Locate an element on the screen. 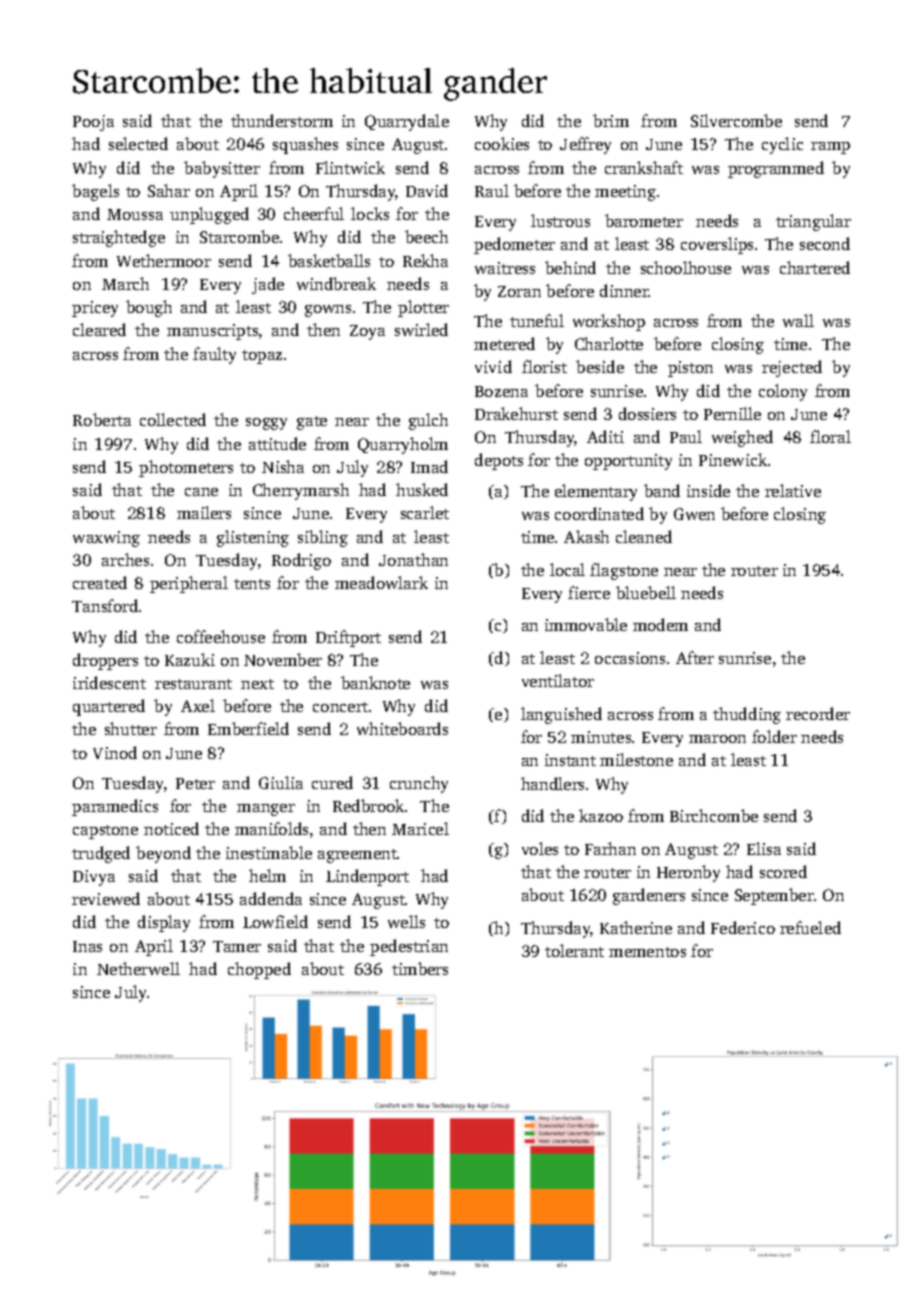  After is located at coordinates (695, 657).
